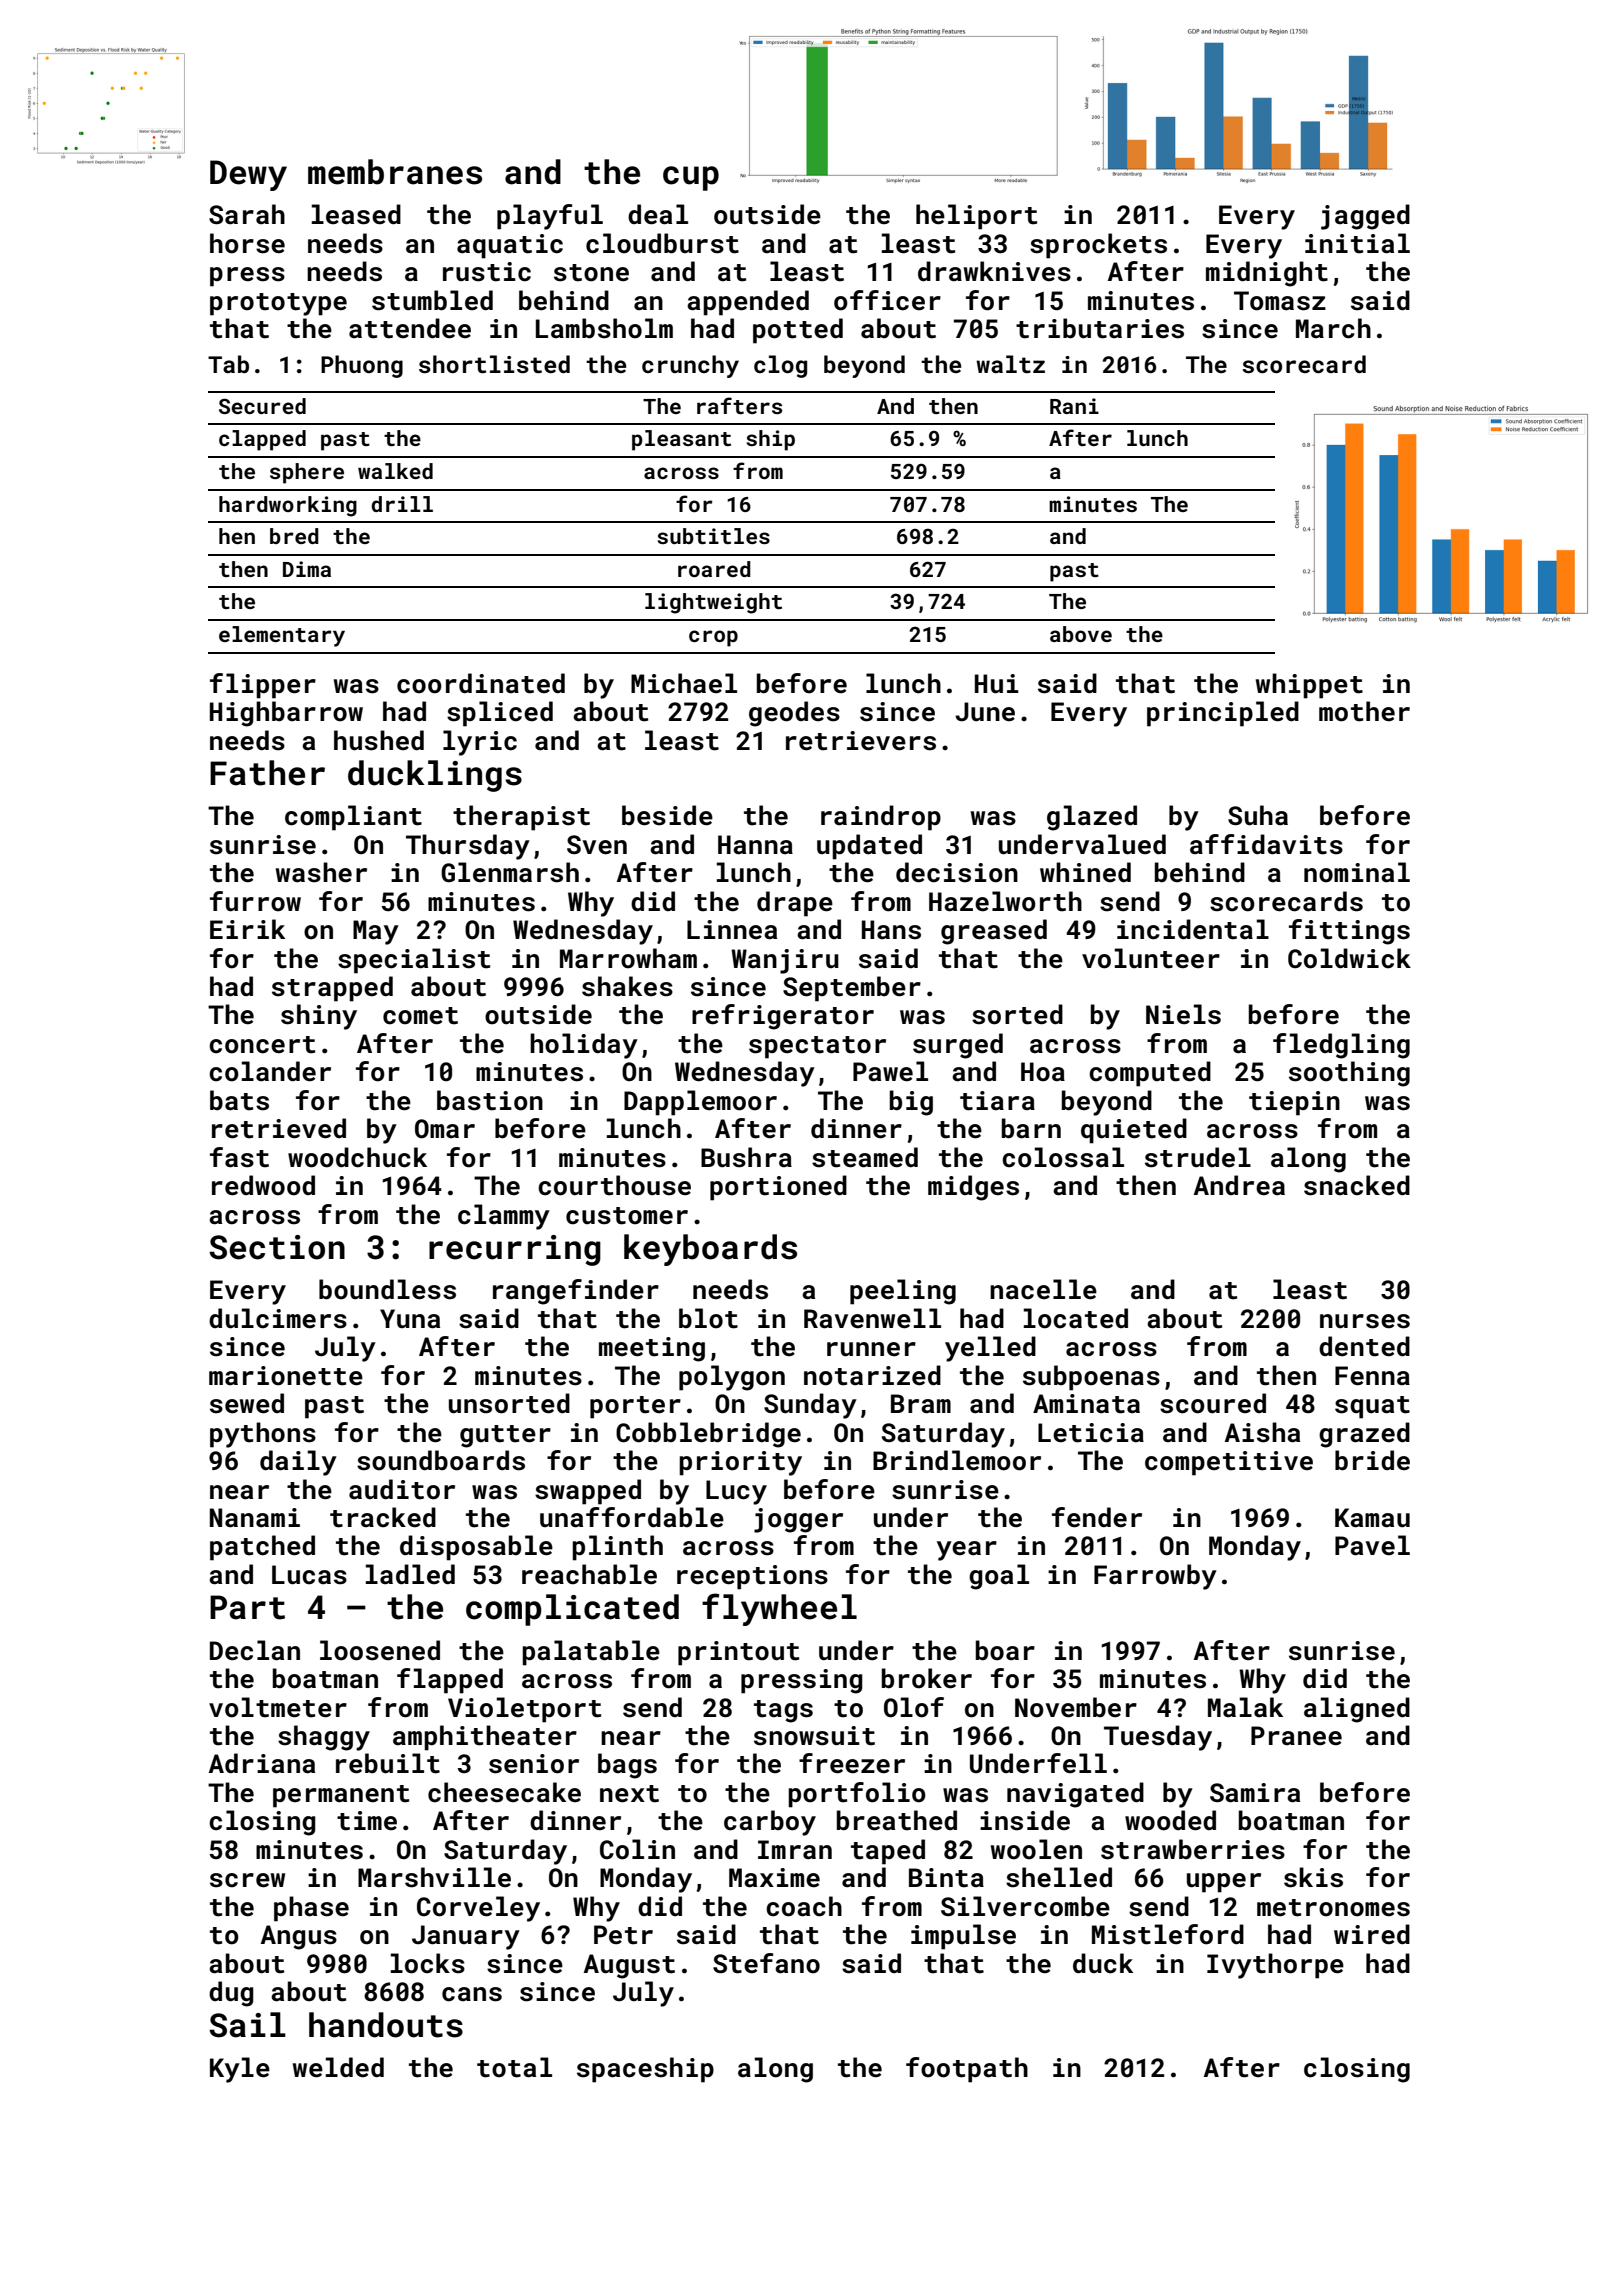  Describe the element at coordinates (927, 1678) in the image. I see `broker` at that location.
